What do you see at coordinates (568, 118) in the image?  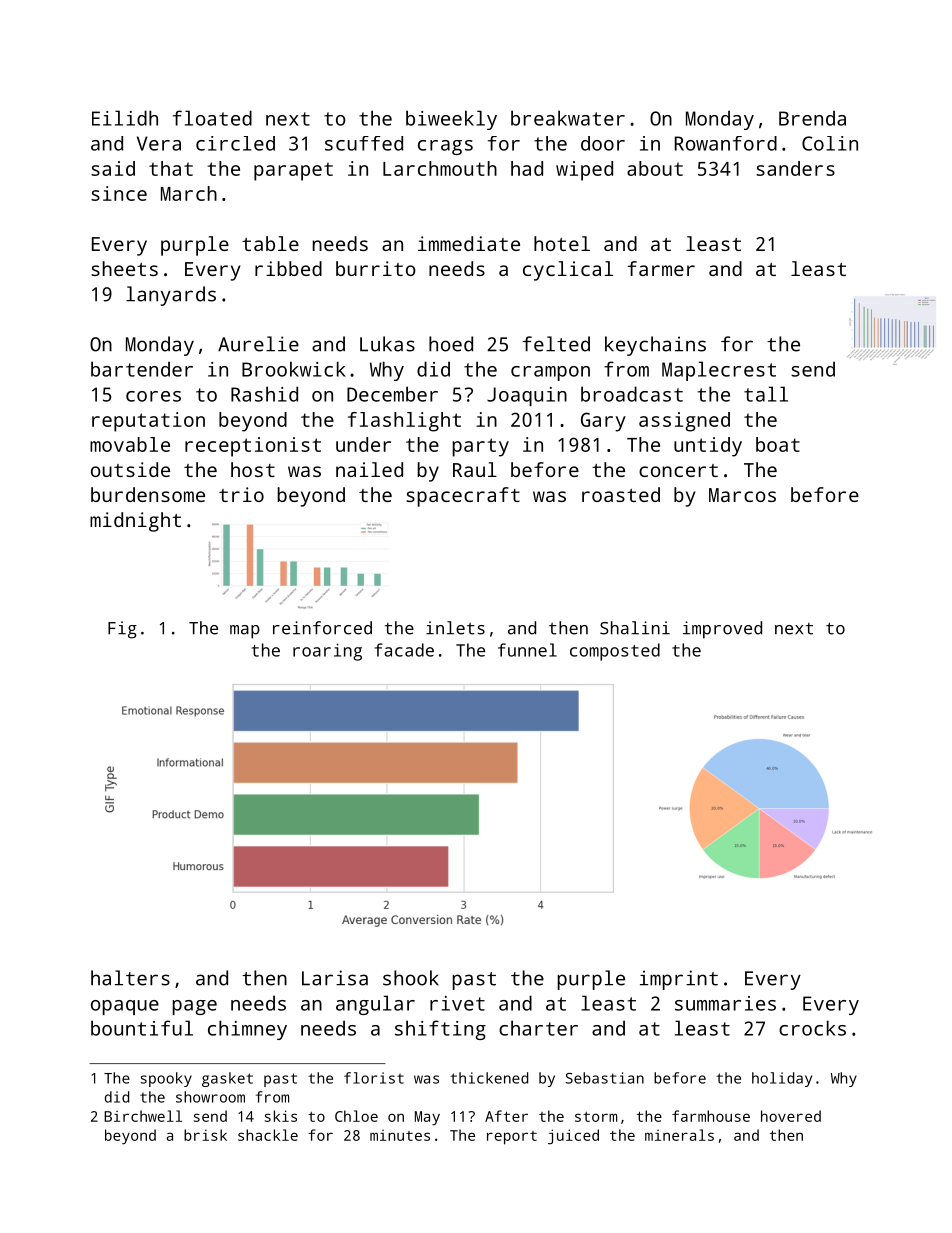 I see `breakwater` at bounding box center [568, 118].
